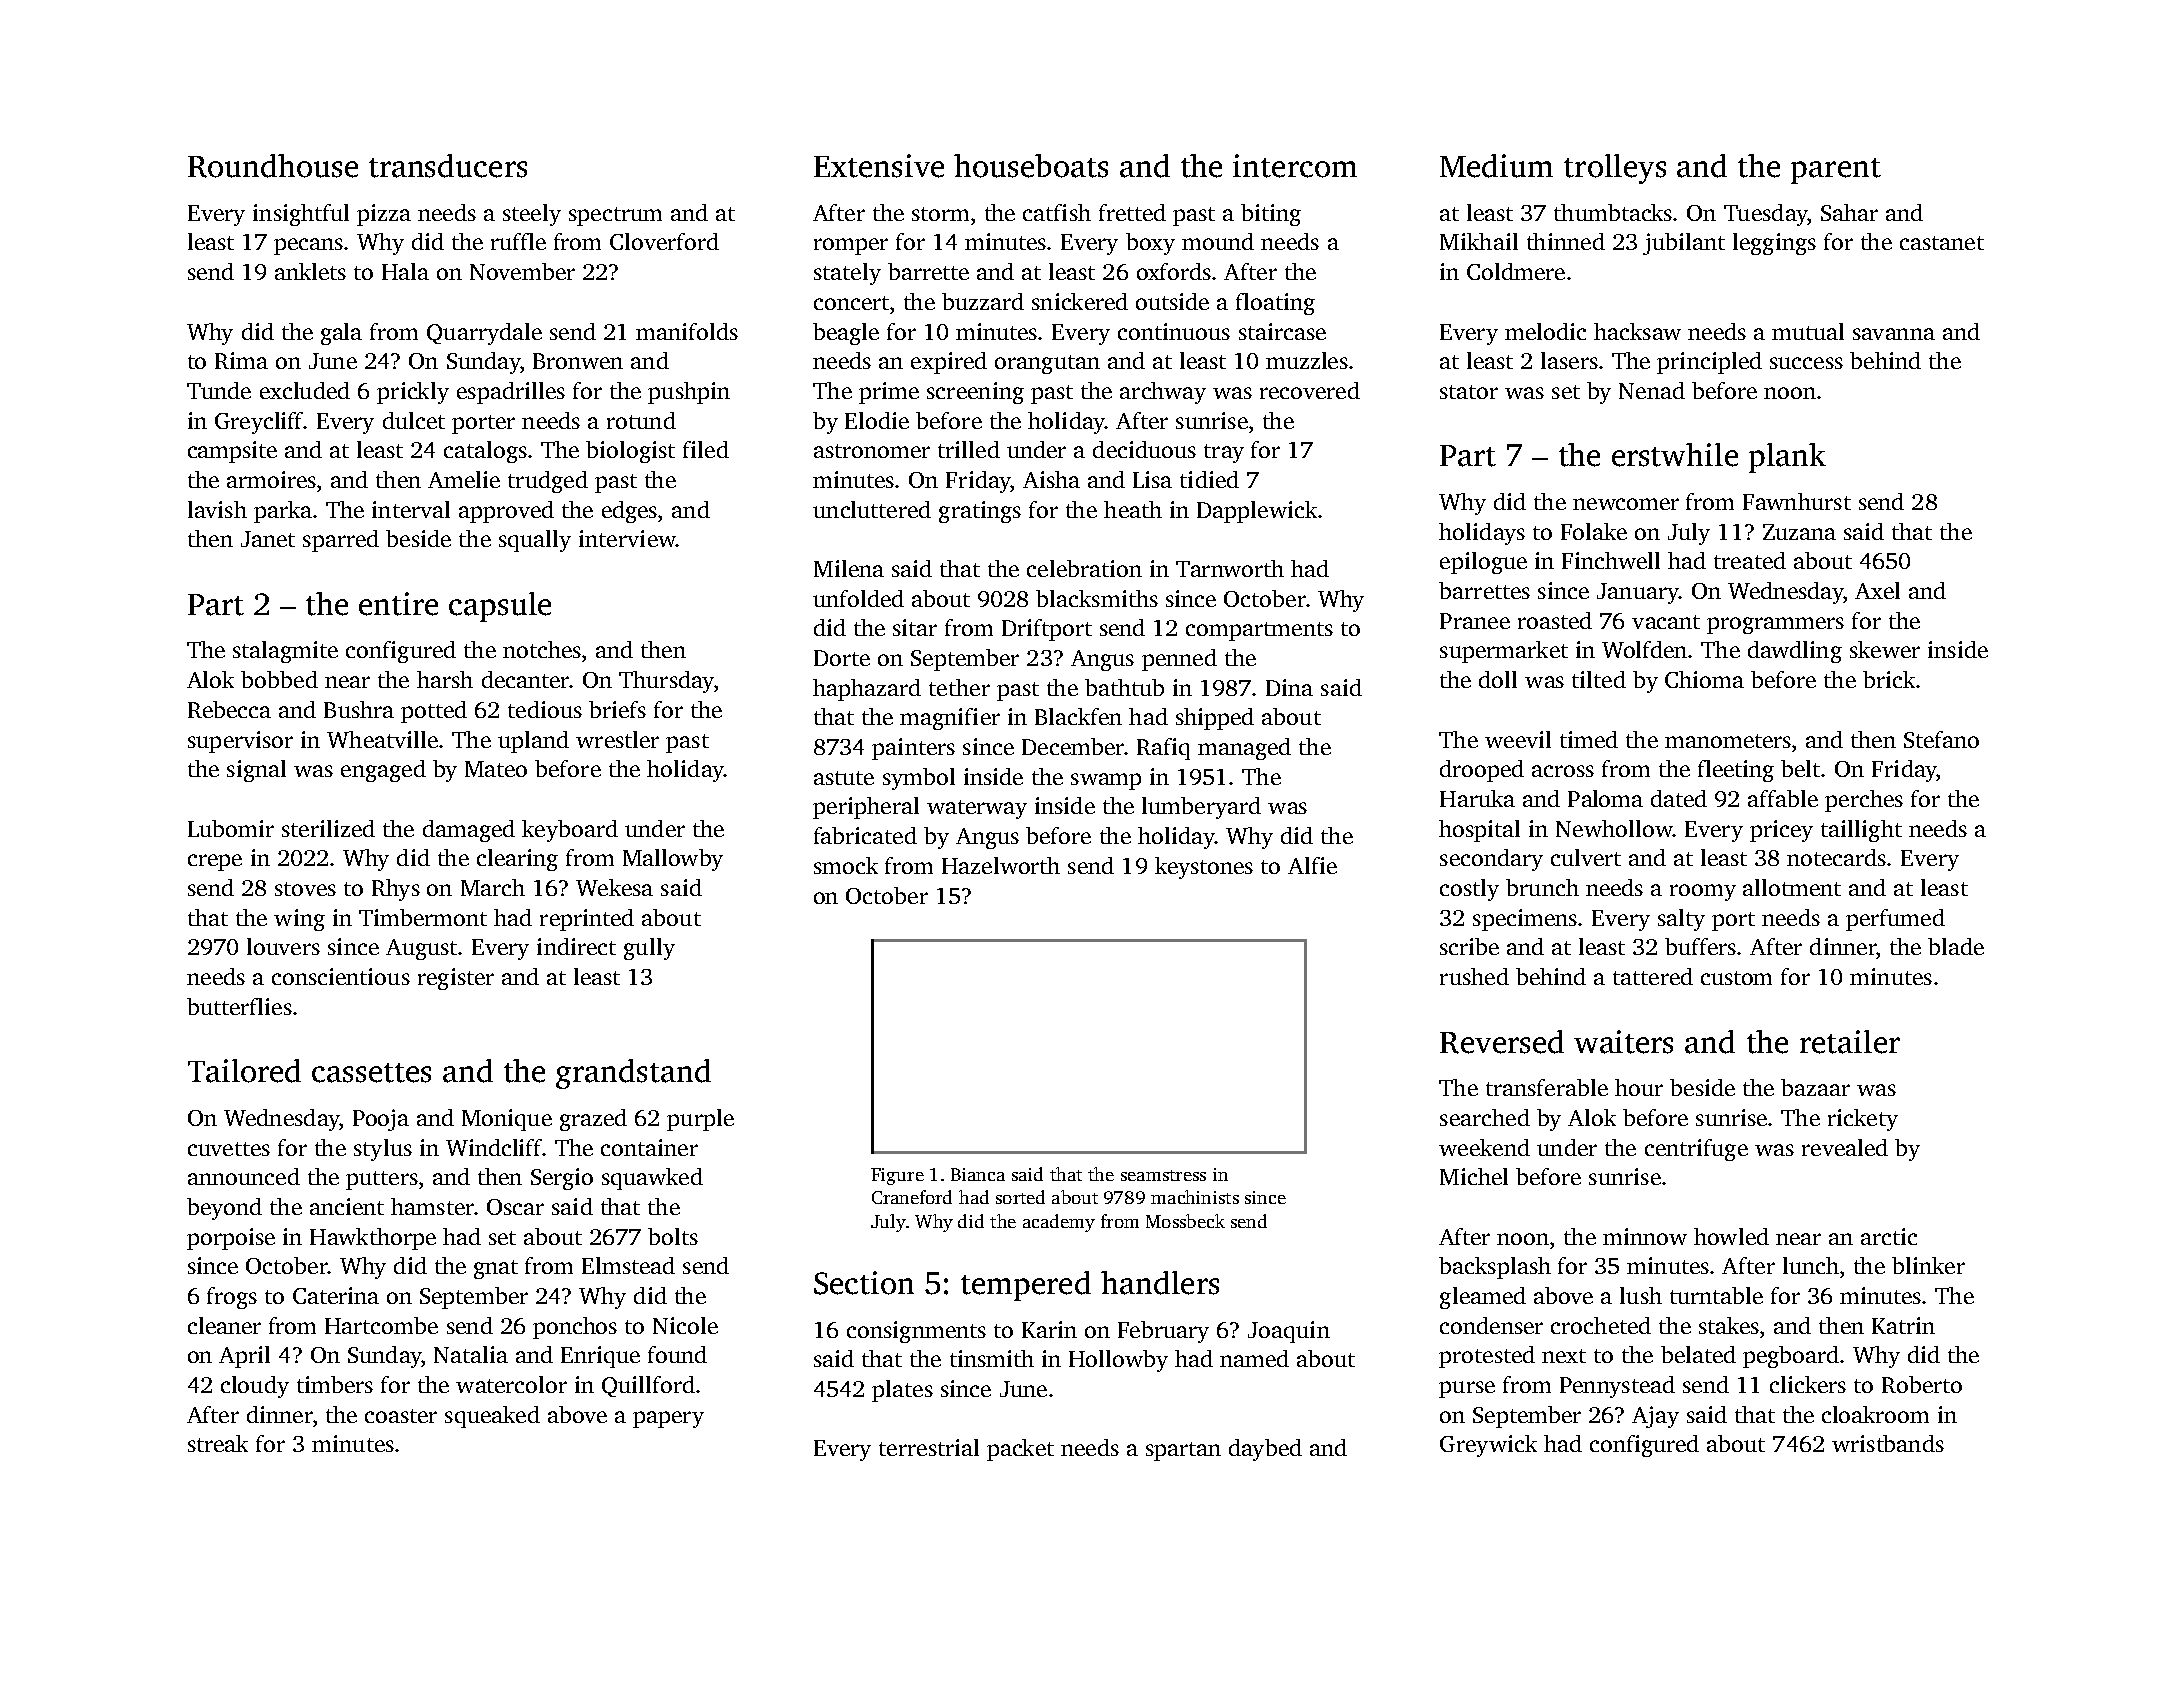 The width and height of the screenshot is (2178, 1683). Describe the element at coordinates (1885, 649) in the screenshot. I see `skewer` at that location.
